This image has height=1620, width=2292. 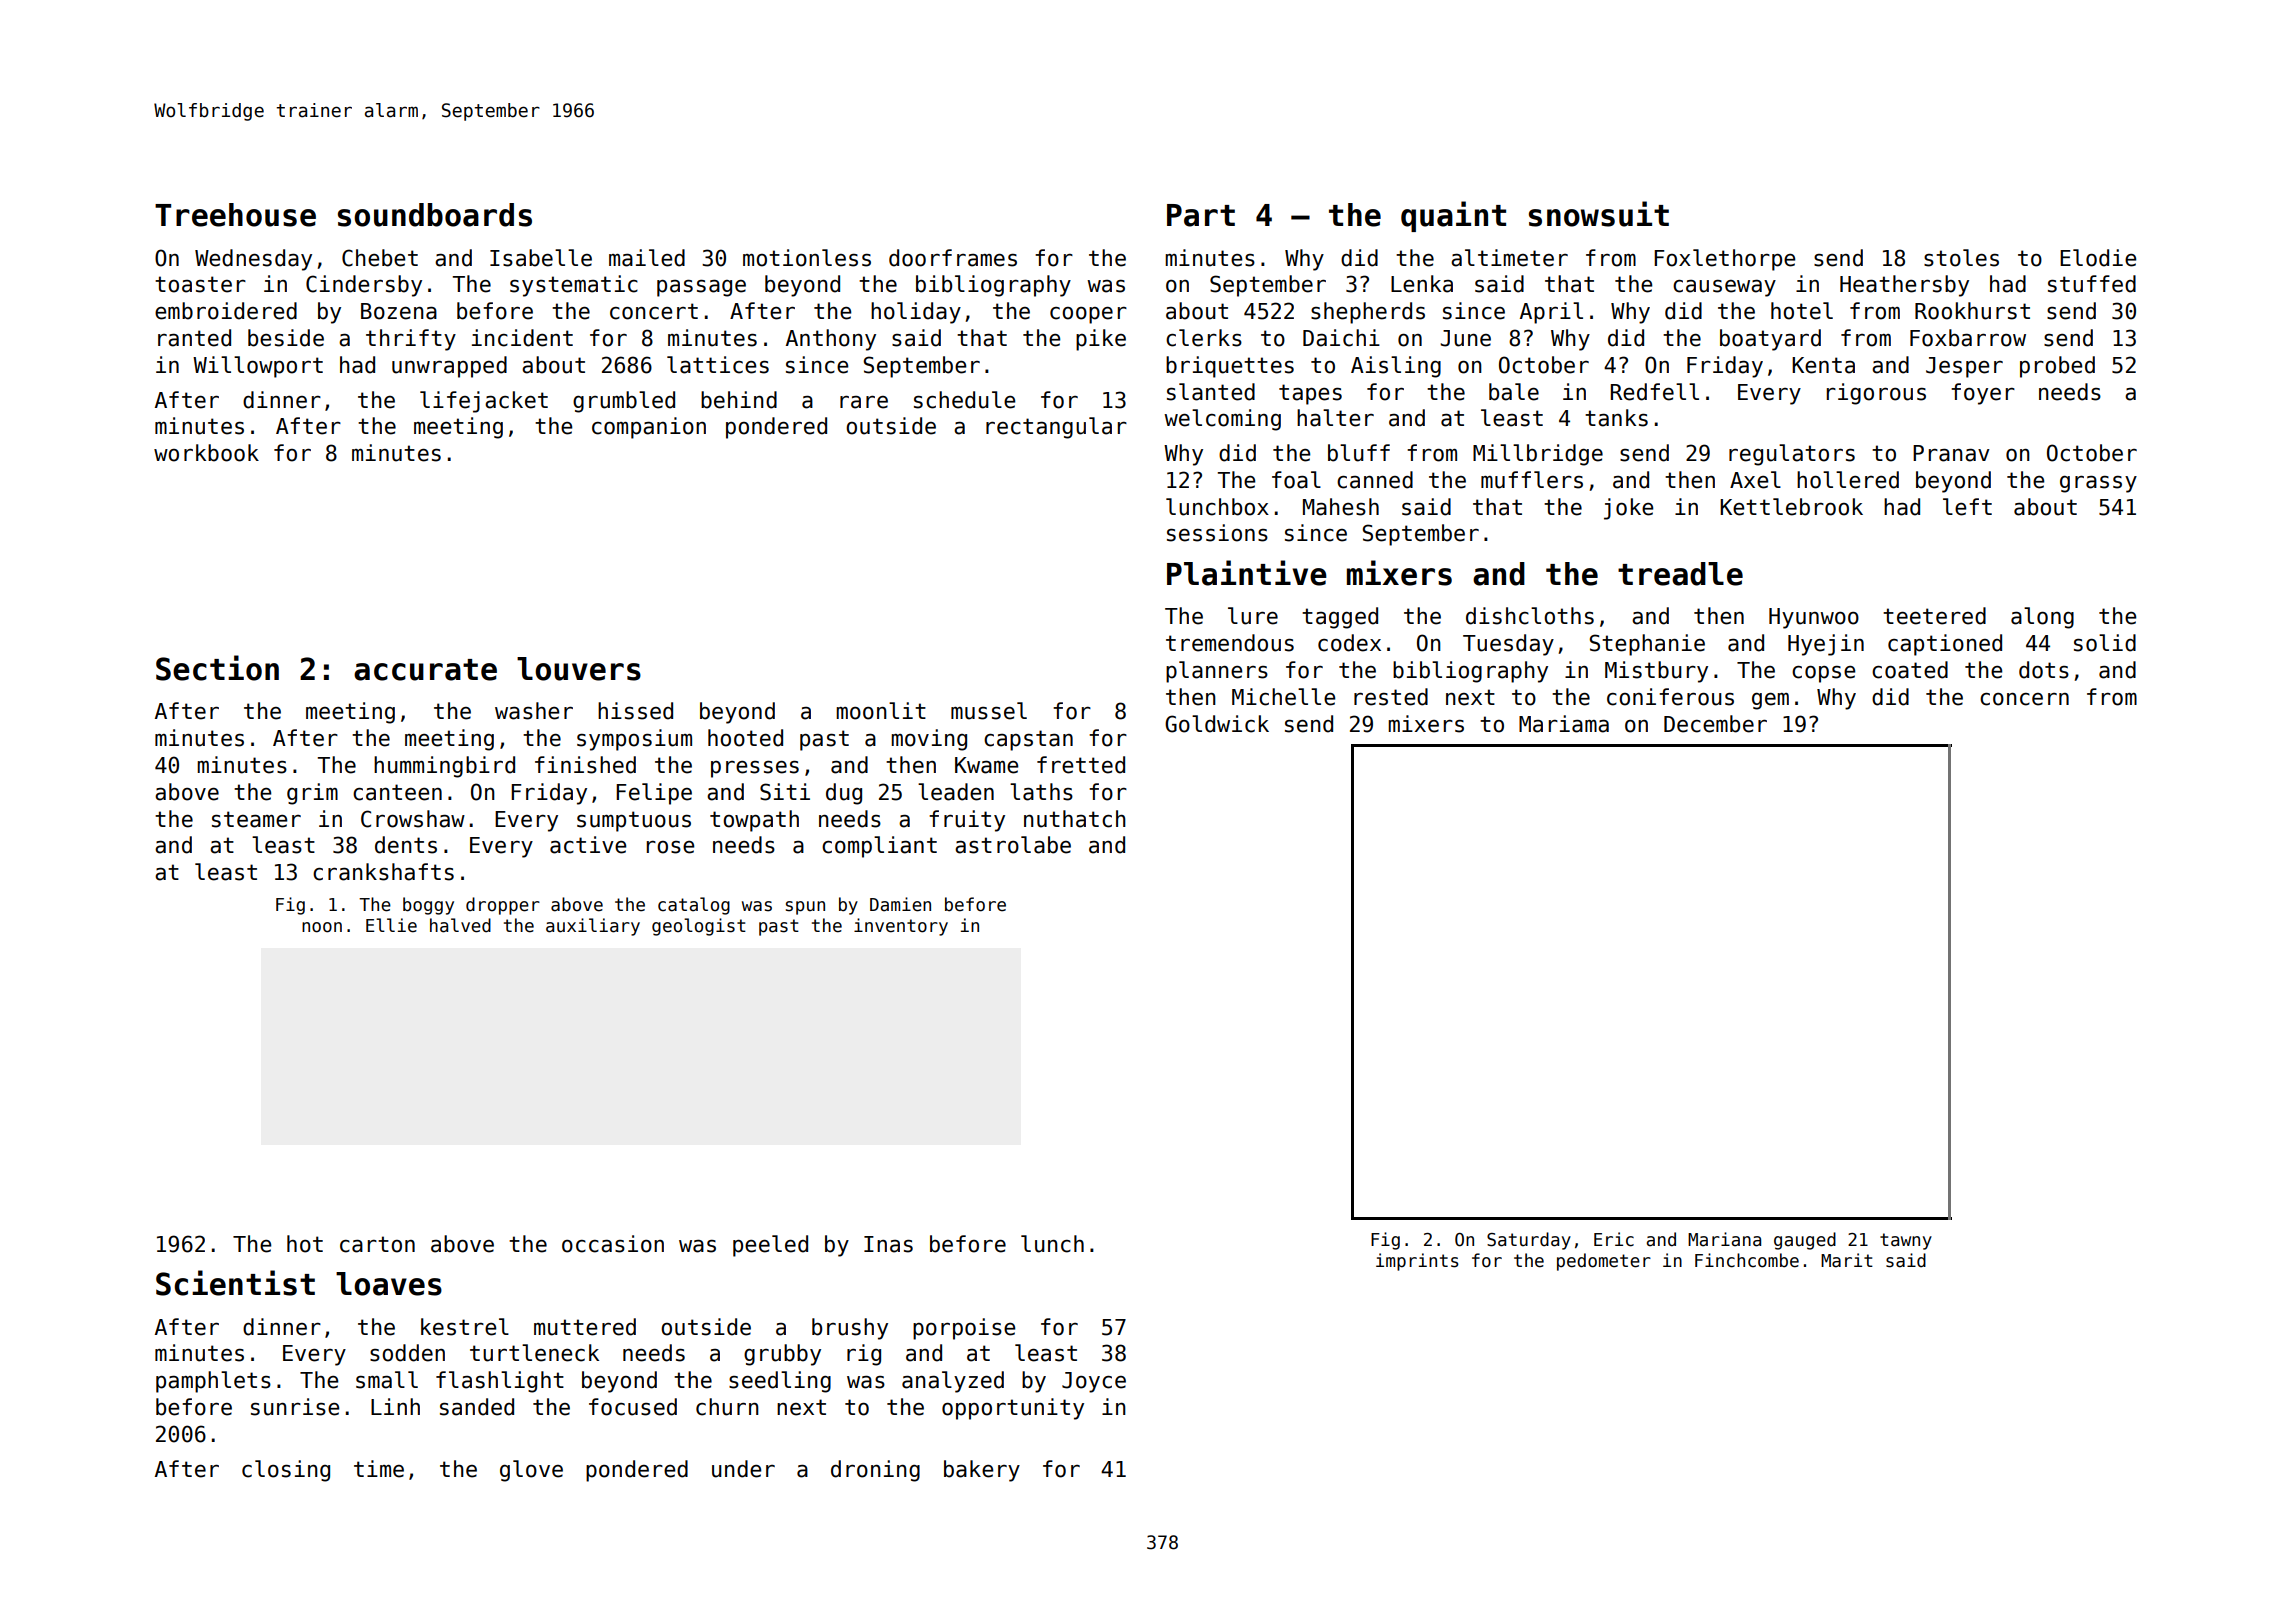 I want to click on toaster, so click(x=200, y=284).
